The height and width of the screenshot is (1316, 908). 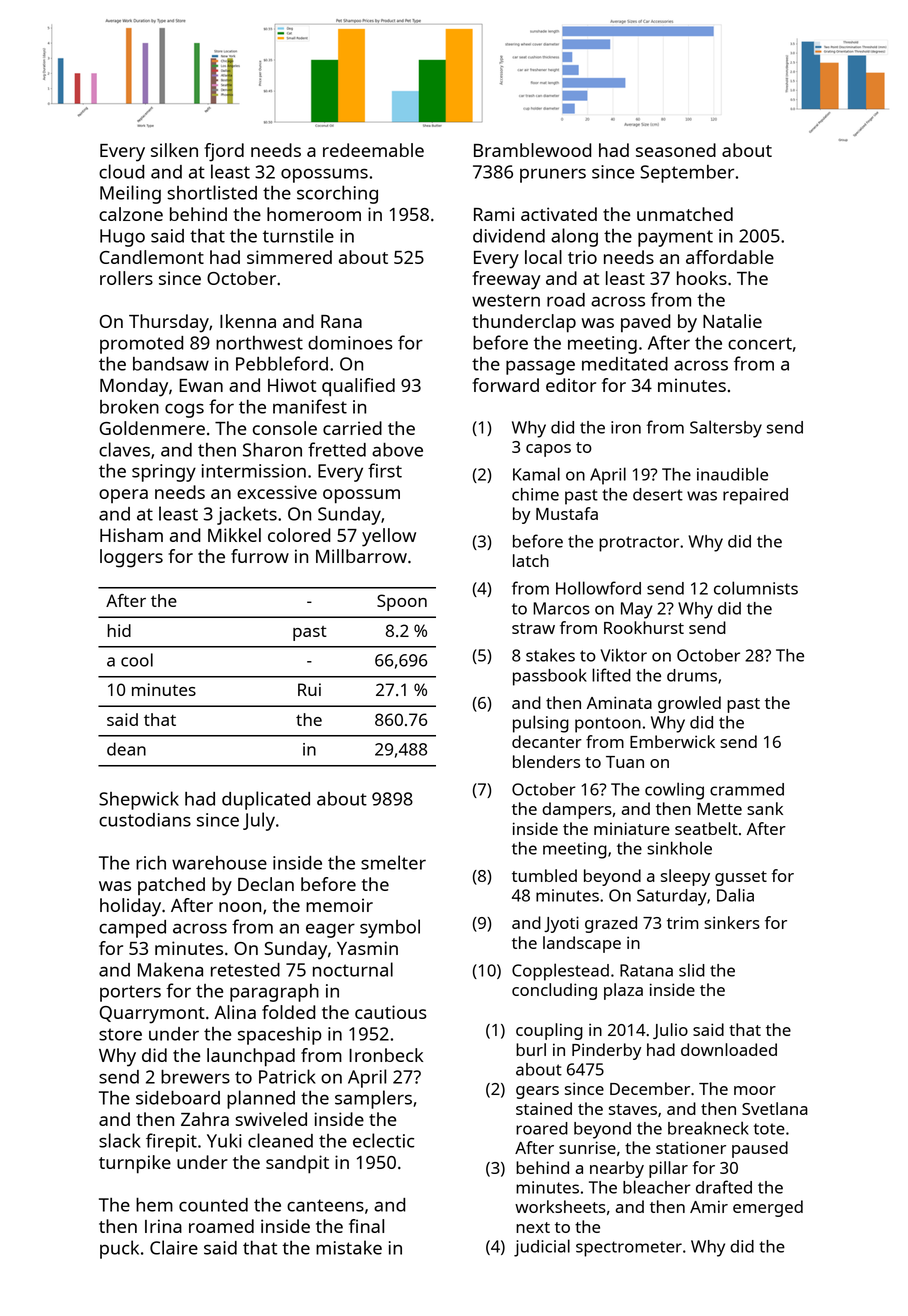 What do you see at coordinates (732, 922) in the screenshot?
I see `sinkers` at bounding box center [732, 922].
